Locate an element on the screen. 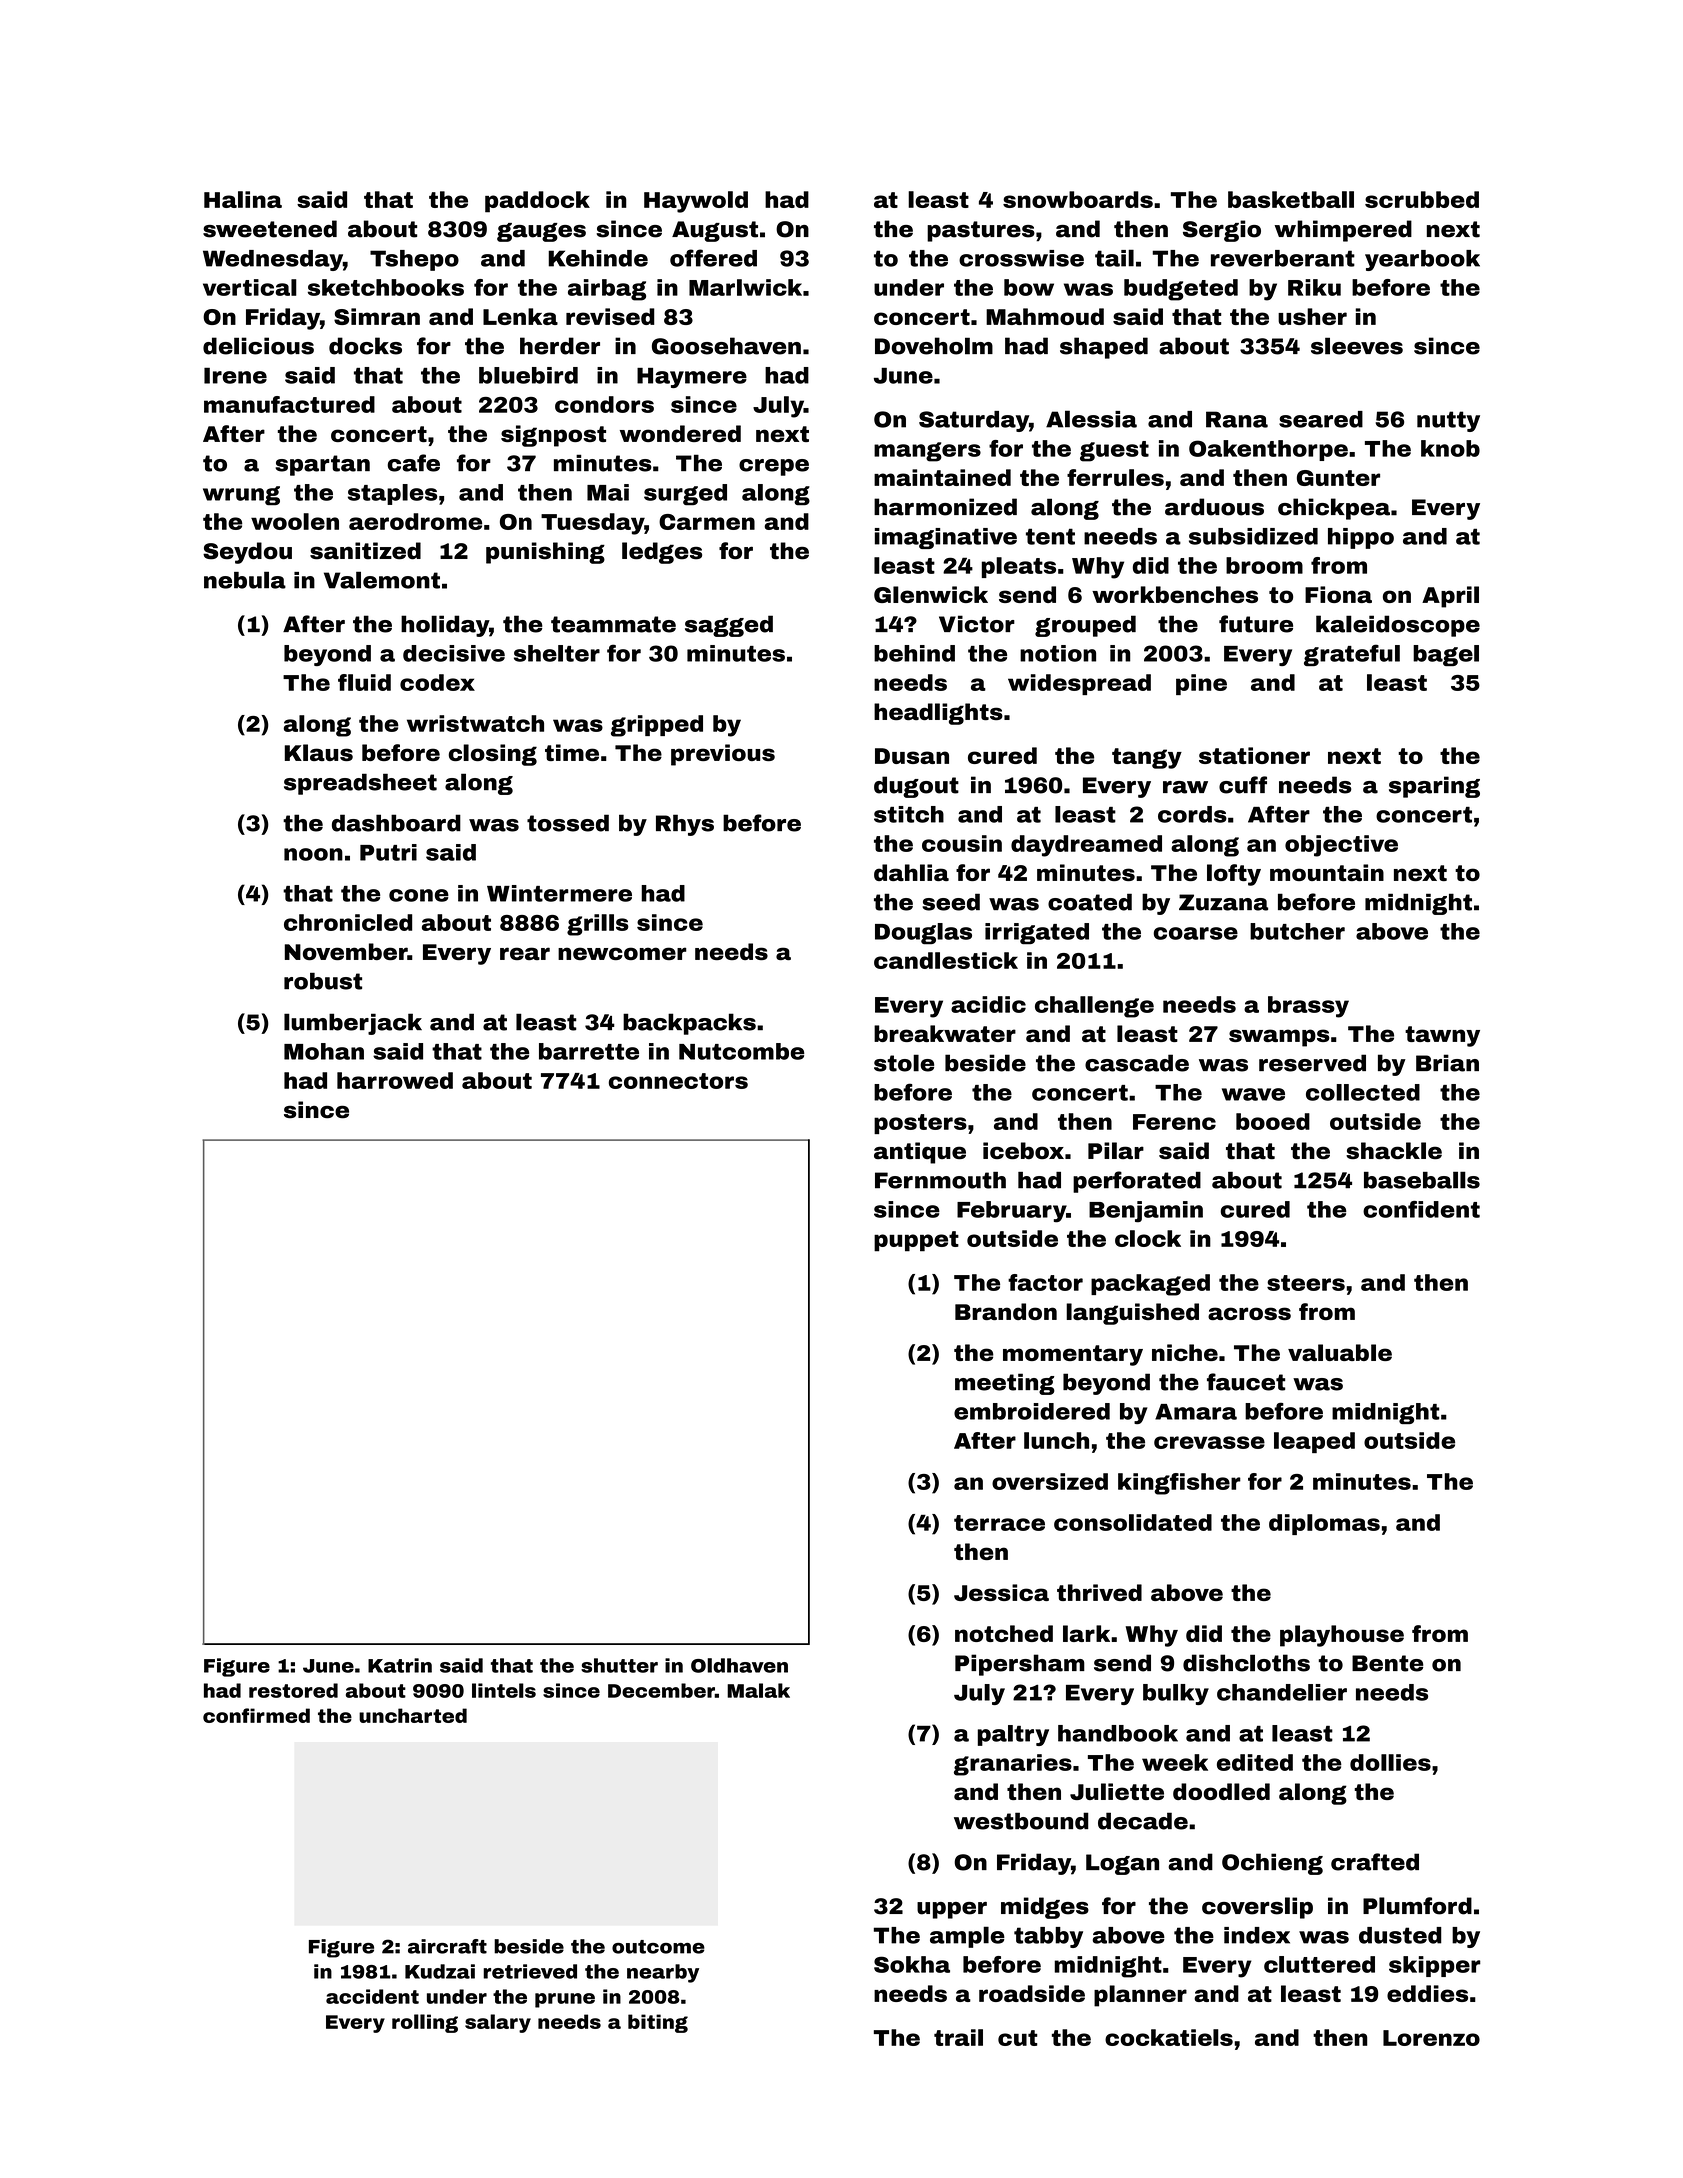 Image resolution: width=1683 pixels, height=2178 pixels. snowboards is located at coordinates (1078, 199).
